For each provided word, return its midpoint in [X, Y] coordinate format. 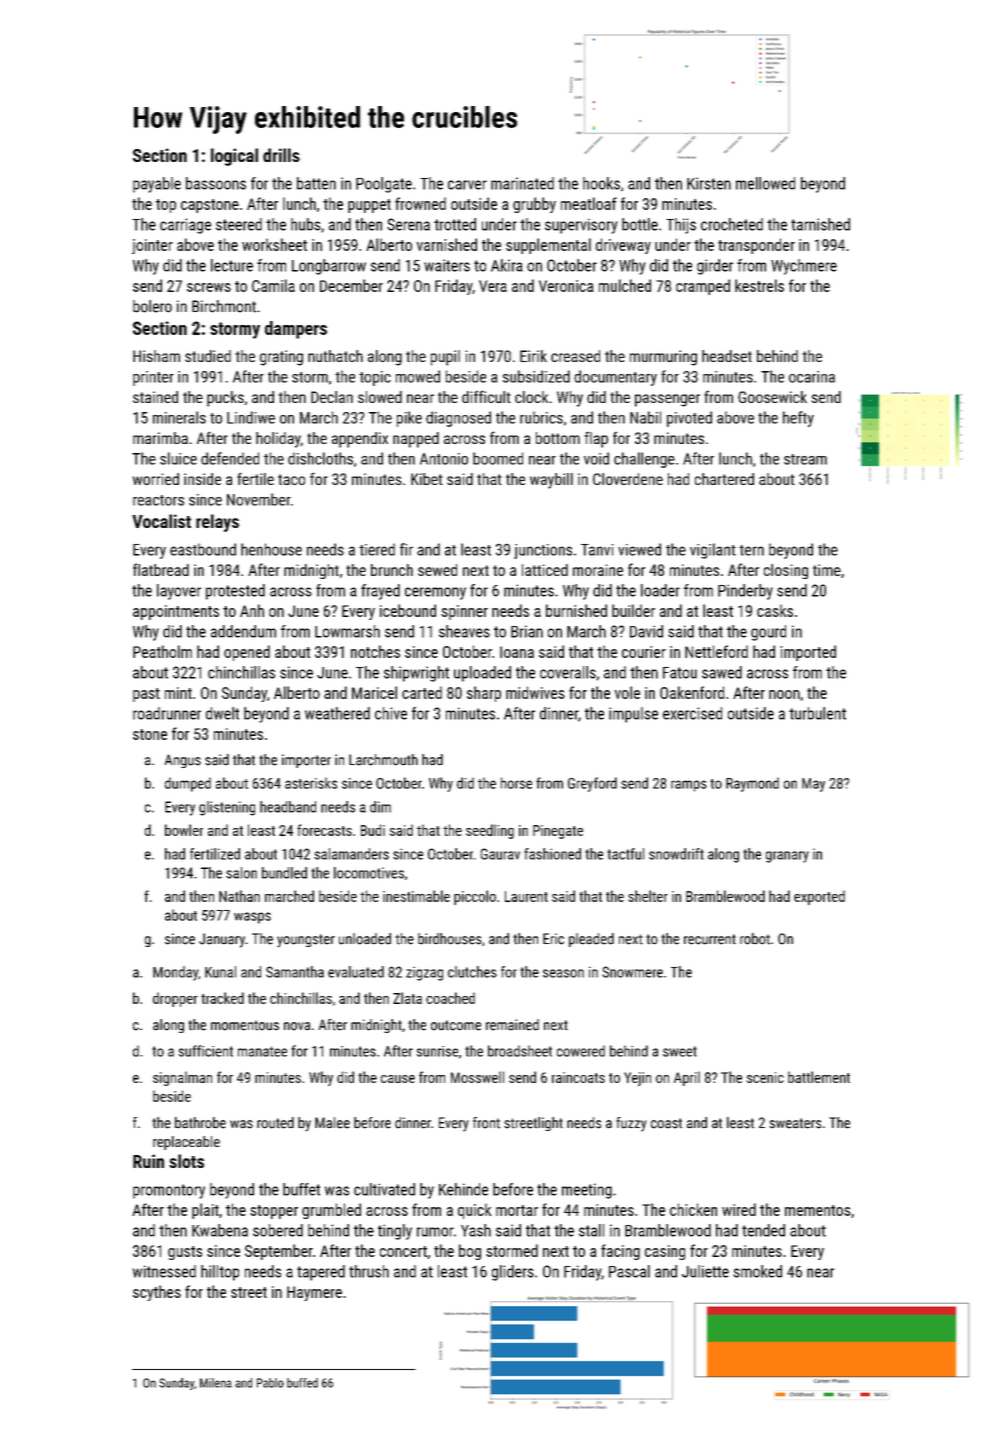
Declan [332, 397]
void [596, 458]
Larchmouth [383, 760]
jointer [152, 246]
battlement [819, 1077]
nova [297, 1026]
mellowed [765, 183]
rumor [435, 1232]
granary [787, 857]
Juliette [705, 1271]
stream [805, 459]
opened [247, 653]
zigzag [424, 973]
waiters [447, 265]
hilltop [220, 1273]
